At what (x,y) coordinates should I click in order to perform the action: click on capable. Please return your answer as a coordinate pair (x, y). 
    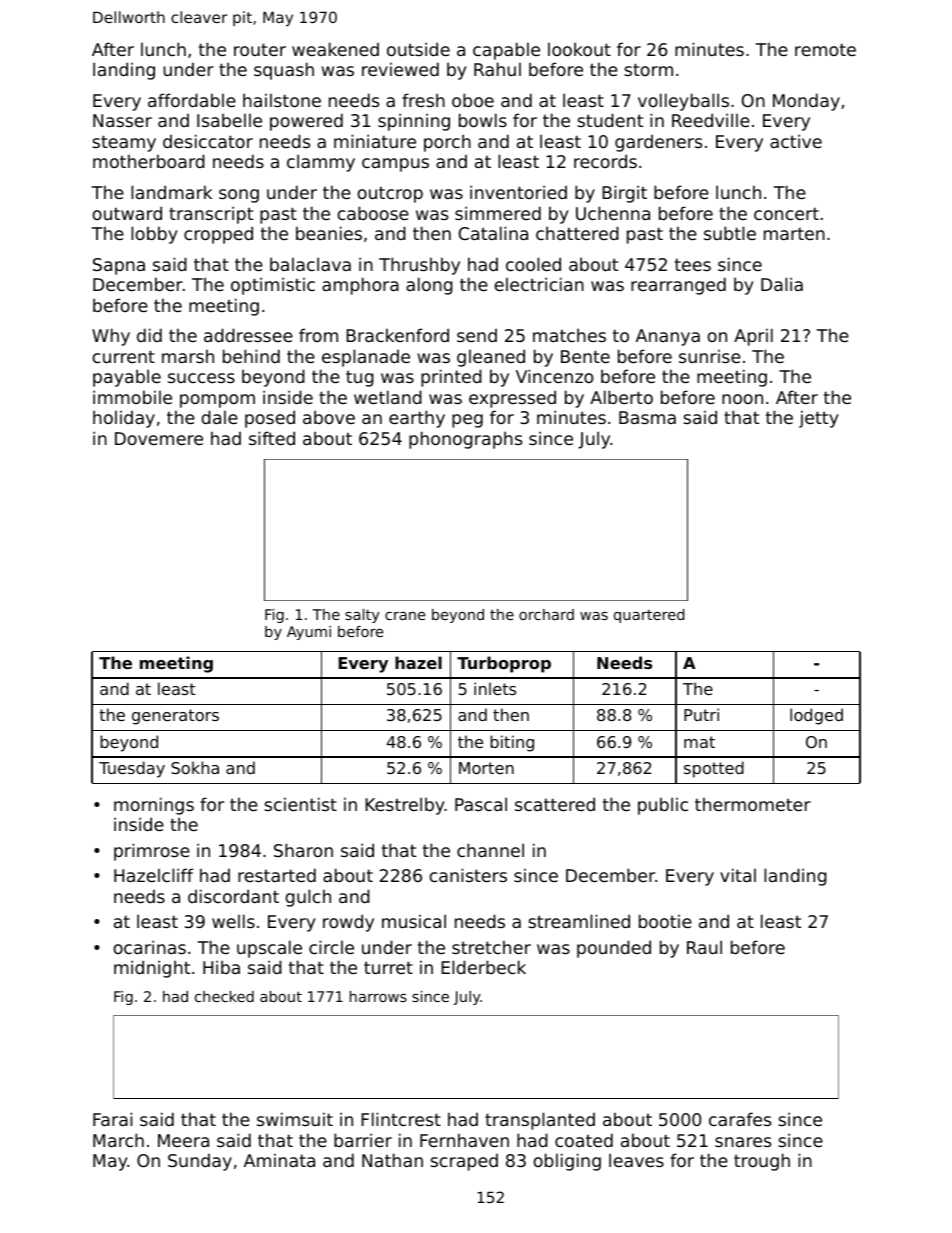
    Looking at the image, I should click on (506, 51).
